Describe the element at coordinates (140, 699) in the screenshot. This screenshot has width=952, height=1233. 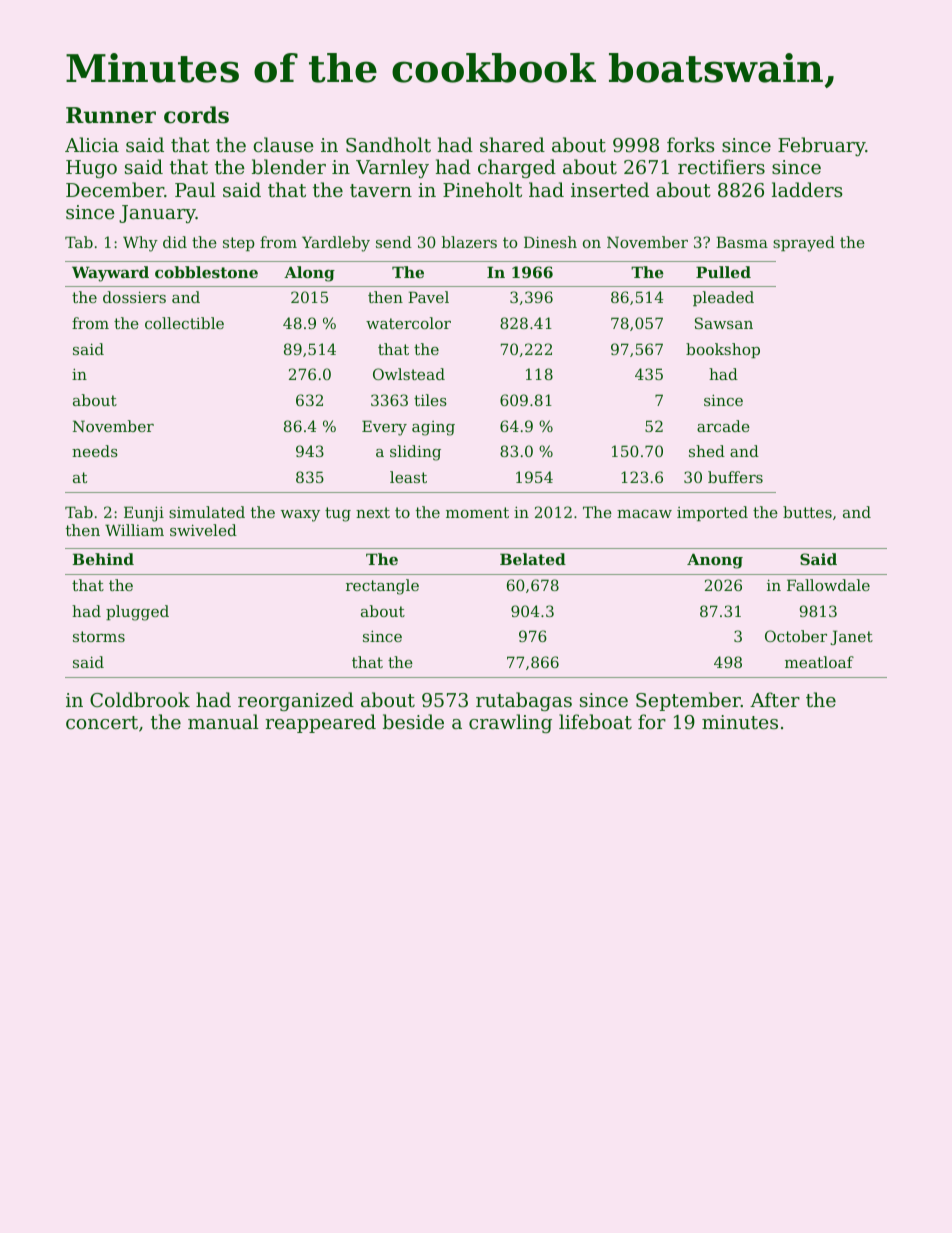
I see `Coldbrook` at that location.
